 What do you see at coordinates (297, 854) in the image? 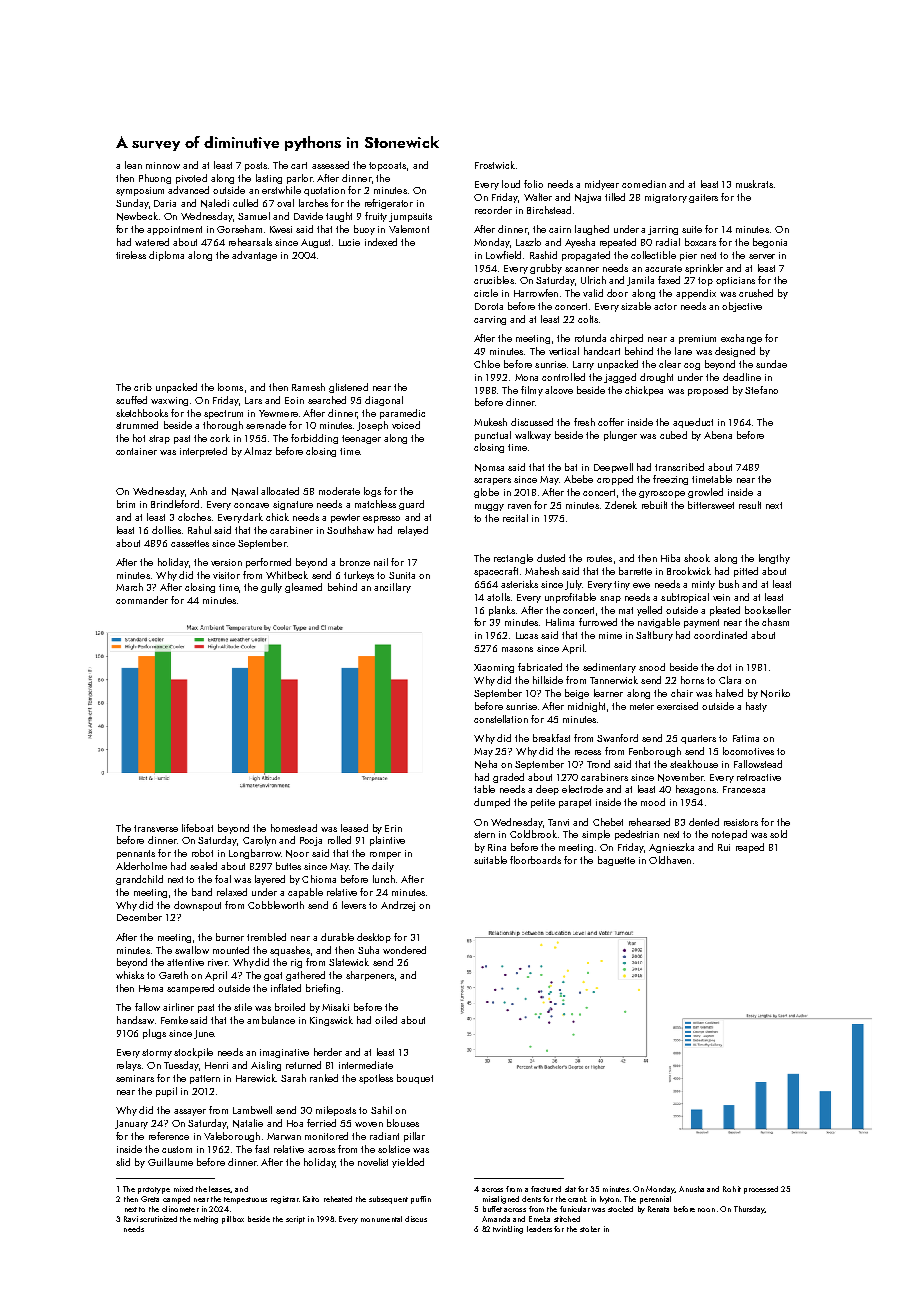
I see `Noor` at bounding box center [297, 854].
